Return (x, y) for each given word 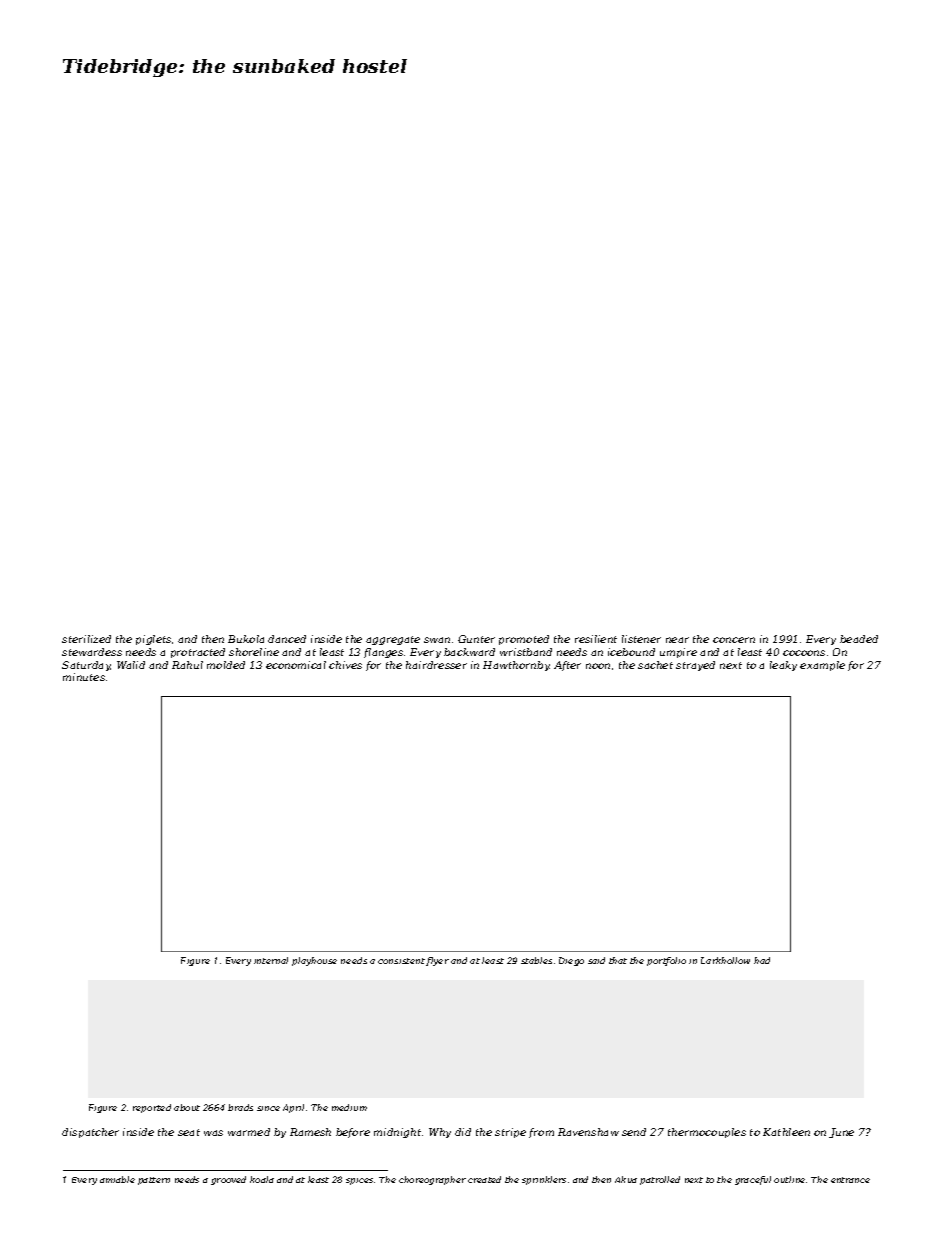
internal (271, 960)
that (618, 960)
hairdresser (436, 665)
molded (226, 665)
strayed (695, 666)
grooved (228, 1180)
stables (536, 960)
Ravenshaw (588, 1132)
